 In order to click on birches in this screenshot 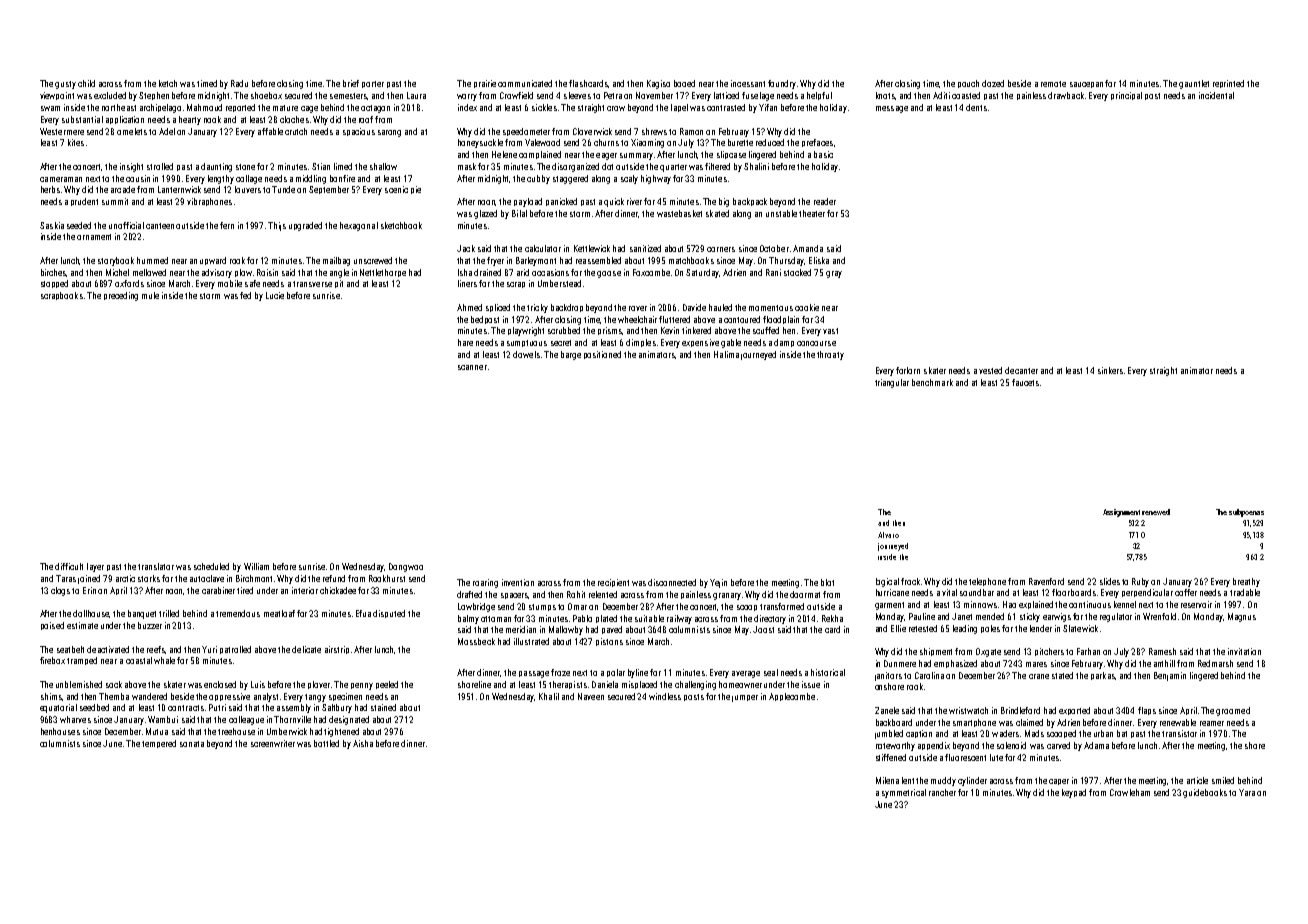, I will do `click(54, 273)`.
